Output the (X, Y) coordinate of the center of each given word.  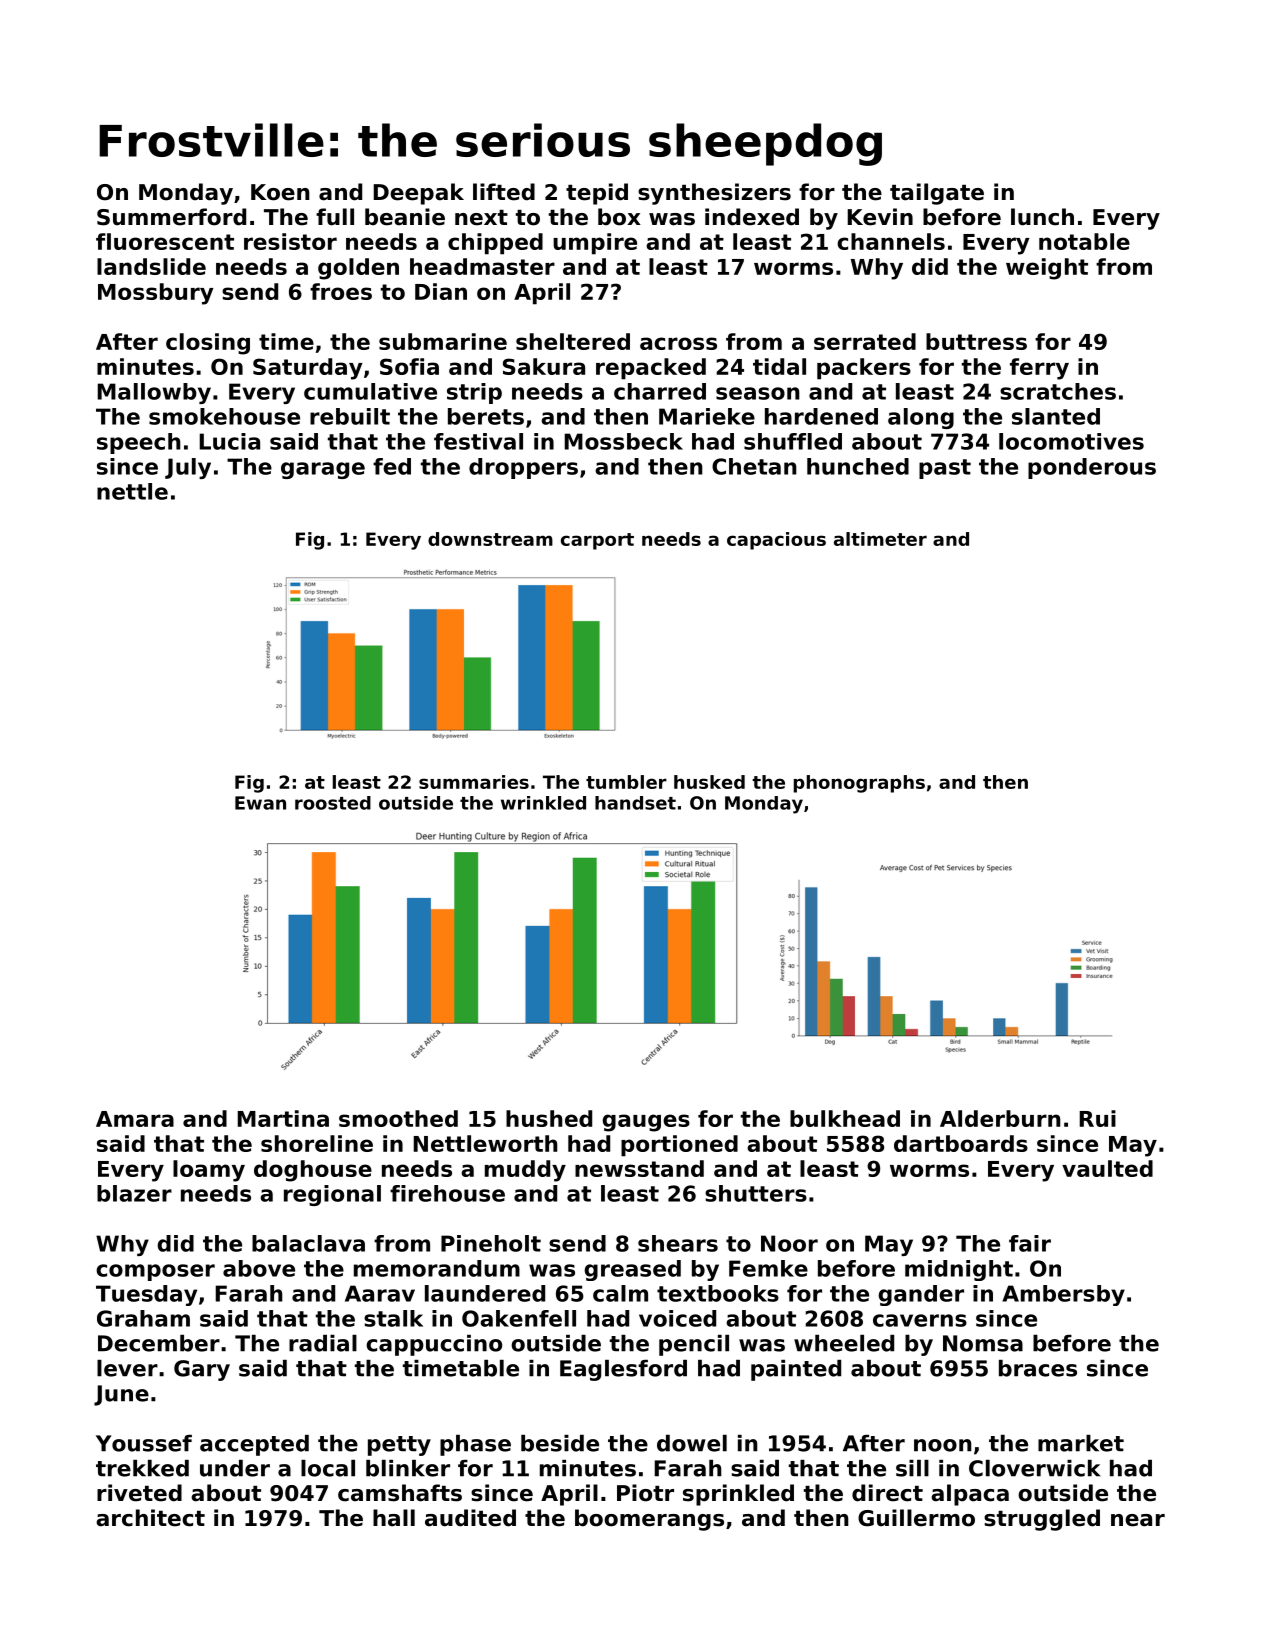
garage (323, 470)
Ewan (260, 803)
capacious (776, 541)
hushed (549, 1118)
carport (597, 541)
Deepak (418, 194)
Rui (1097, 1118)
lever (127, 1368)
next (481, 218)
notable (1084, 241)
